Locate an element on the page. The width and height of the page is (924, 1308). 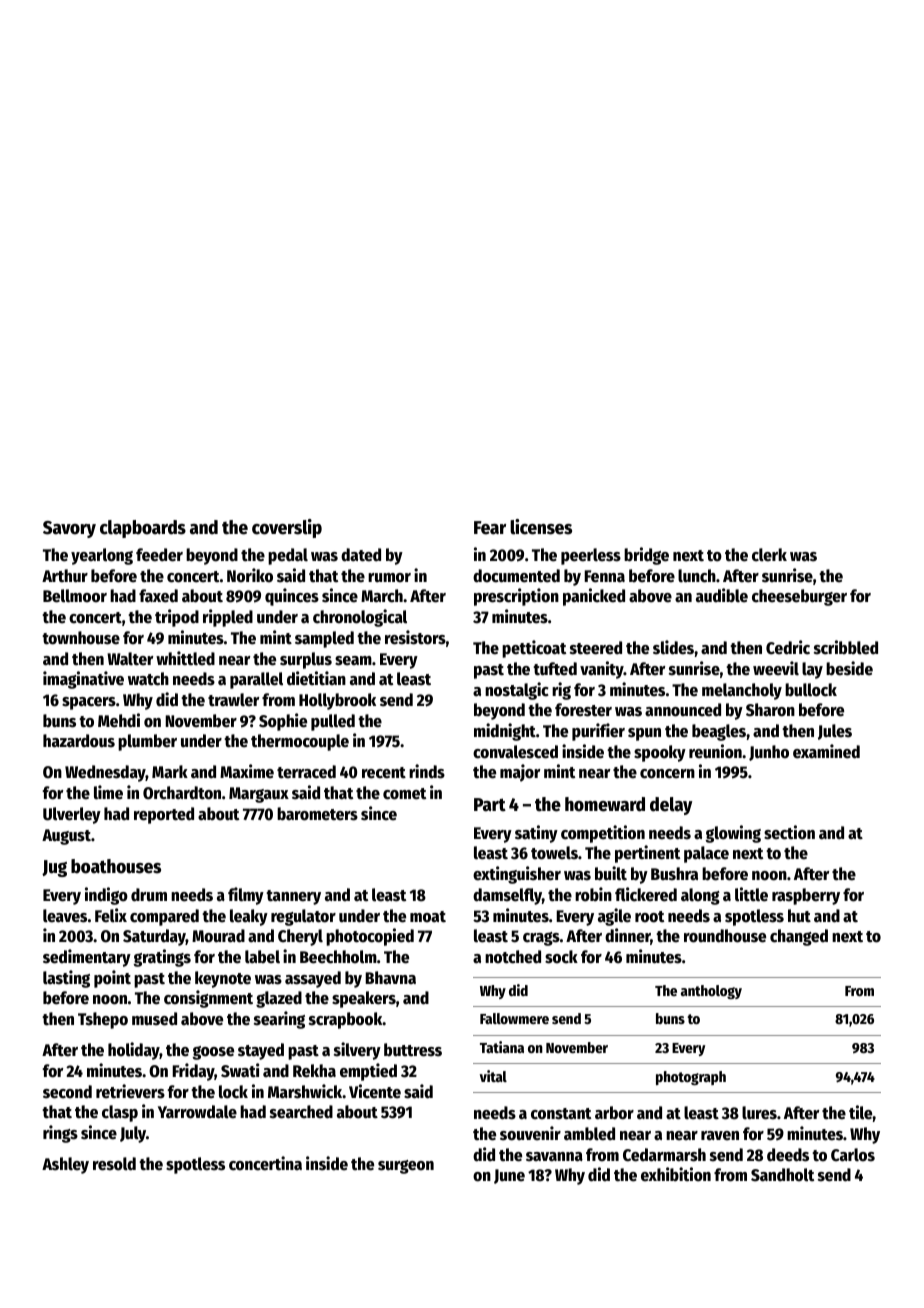
anthology is located at coordinates (711, 992).
